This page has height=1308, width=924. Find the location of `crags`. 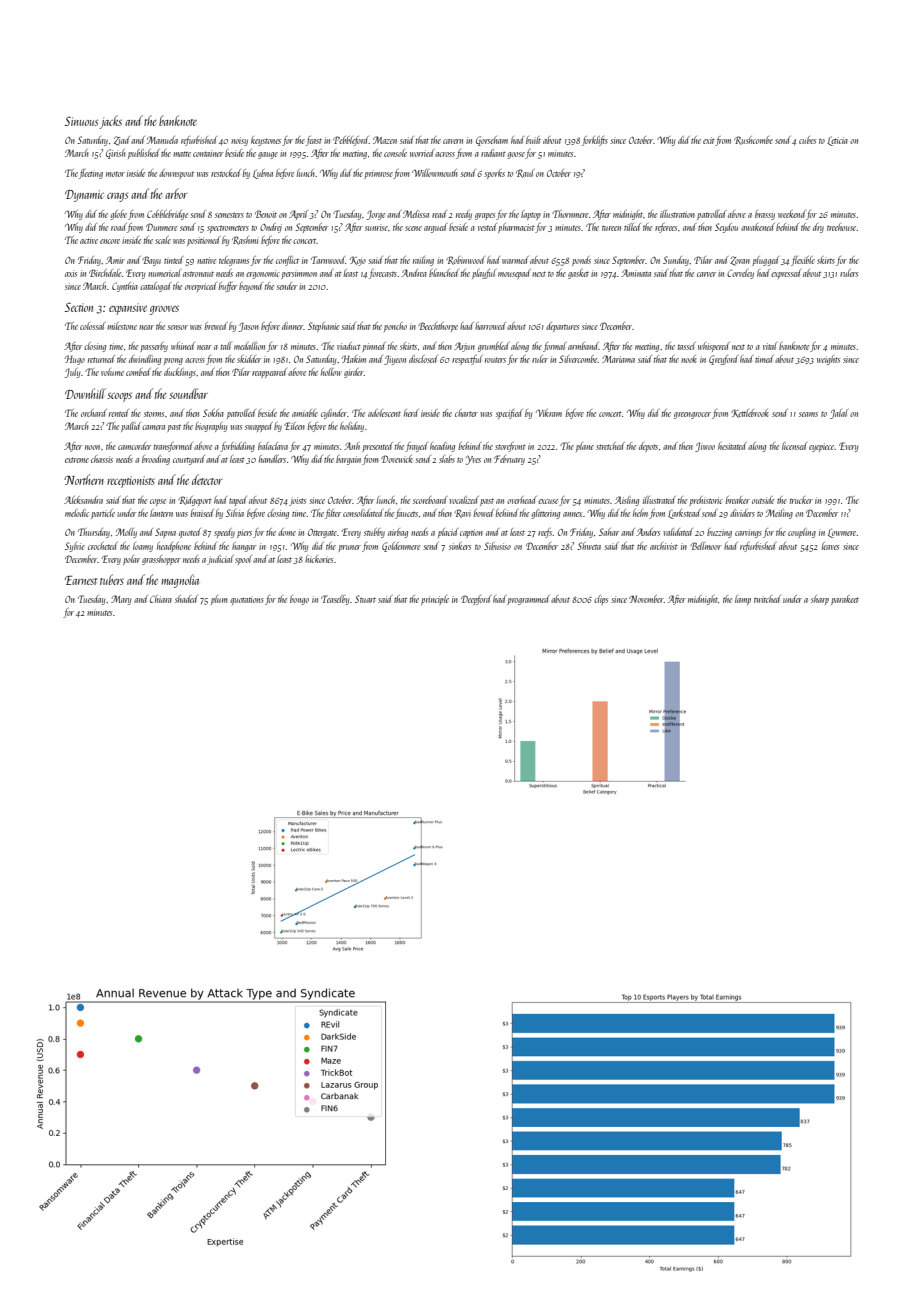

crags is located at coordinates (117, 197).
